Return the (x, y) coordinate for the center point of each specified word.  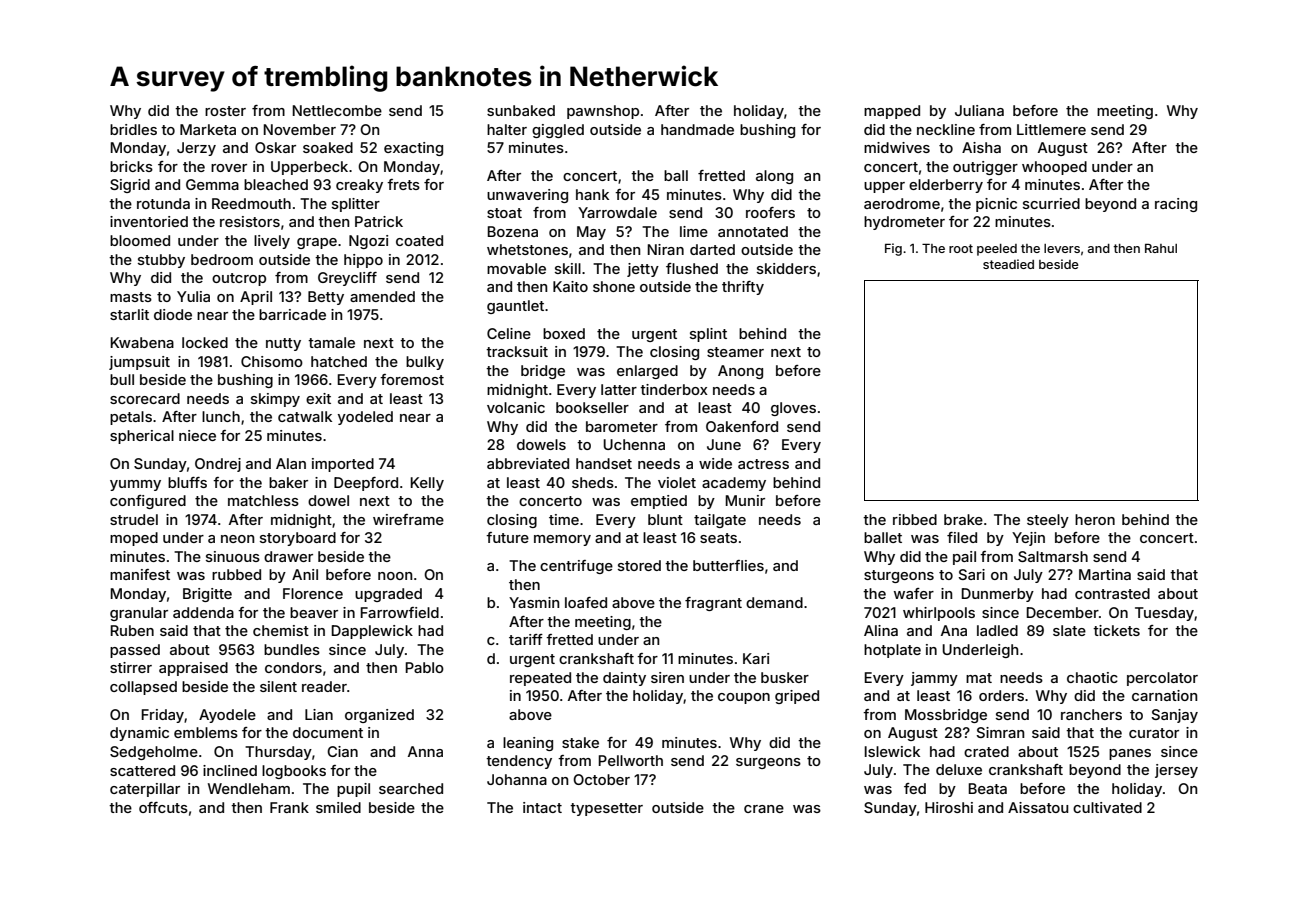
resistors (250, 221)
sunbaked (521, 110)
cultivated (1107, 807)
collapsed (143, 688)
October (601, 779)
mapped (892, 112)
